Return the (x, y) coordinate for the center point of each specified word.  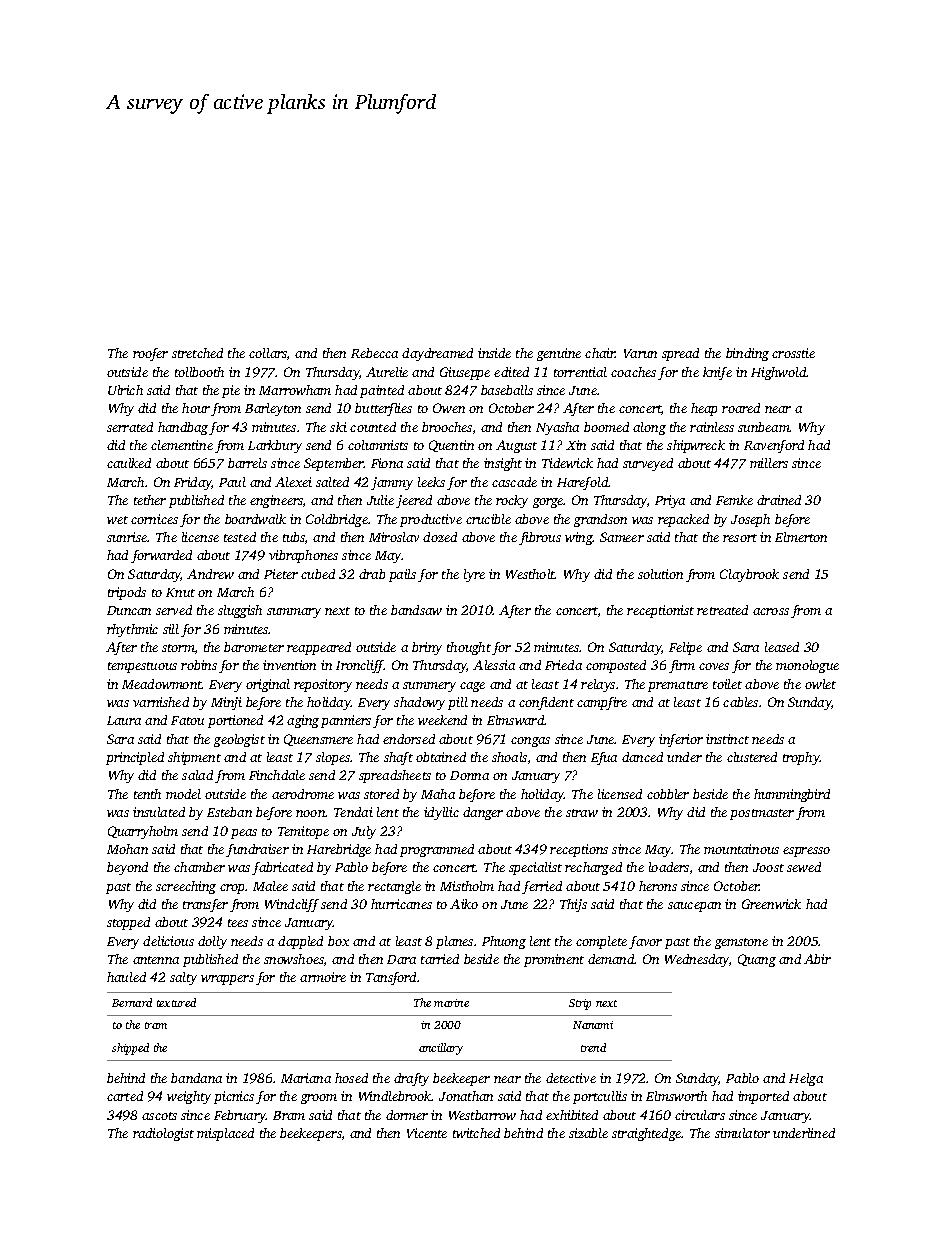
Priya (670, 501)
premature (678, 686)
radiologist (163, 1134)
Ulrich (125, 390)
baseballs (507, 390)
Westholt (530, 574)
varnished (161, 702)
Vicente (427, 1133)
